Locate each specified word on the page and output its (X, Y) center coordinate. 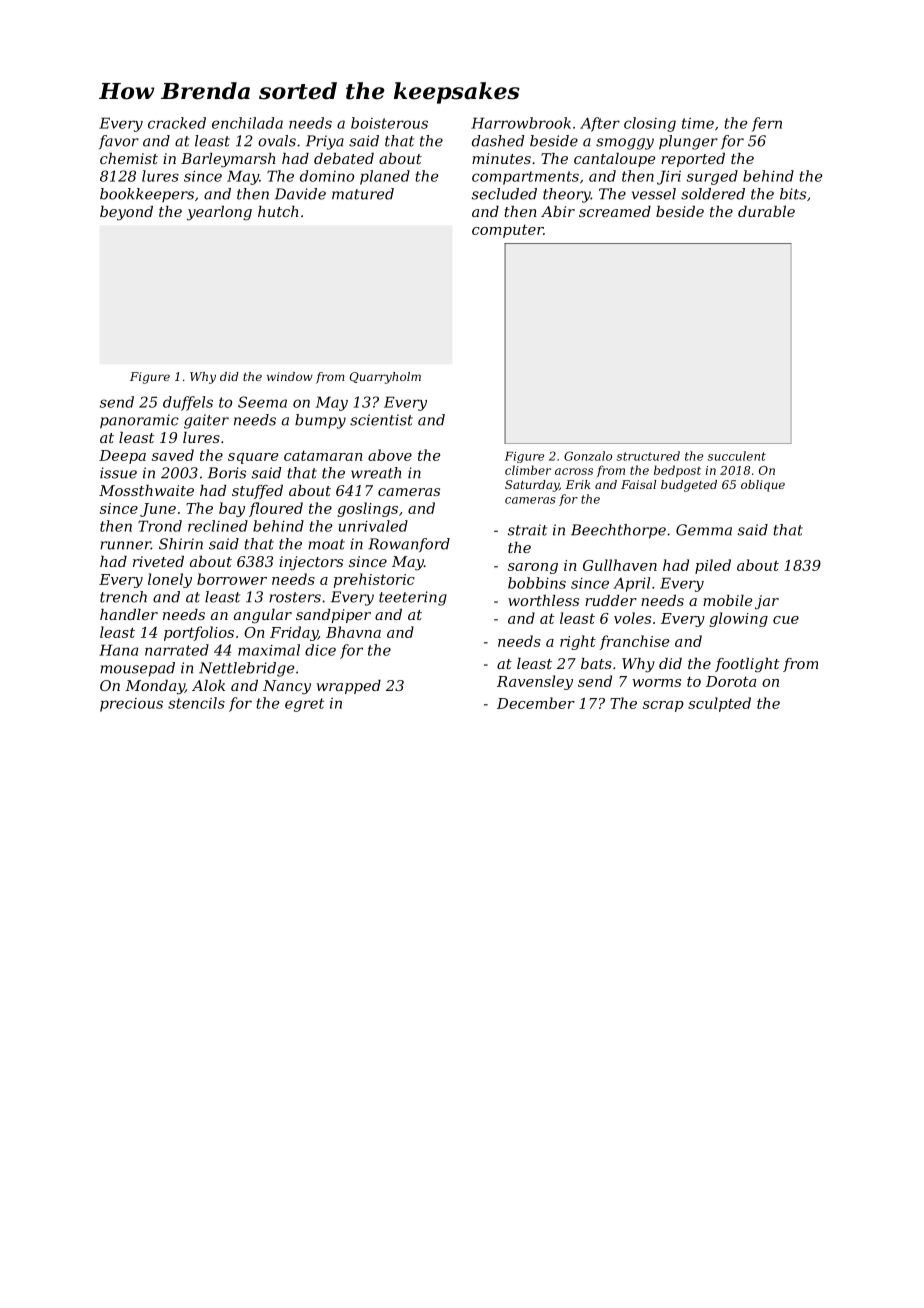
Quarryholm (385, 378)
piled (713, 566)
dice (320, 650)
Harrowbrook (521, 123)
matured (363, 194)
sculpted (719, 704)
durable (766, 211)
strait (527, 530)
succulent (737, 456)
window (290, 376)
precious (131, 705)
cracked (177, 123)
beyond (126, 213)
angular (263, 616)
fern (767, 124)
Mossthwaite (146, 490)
